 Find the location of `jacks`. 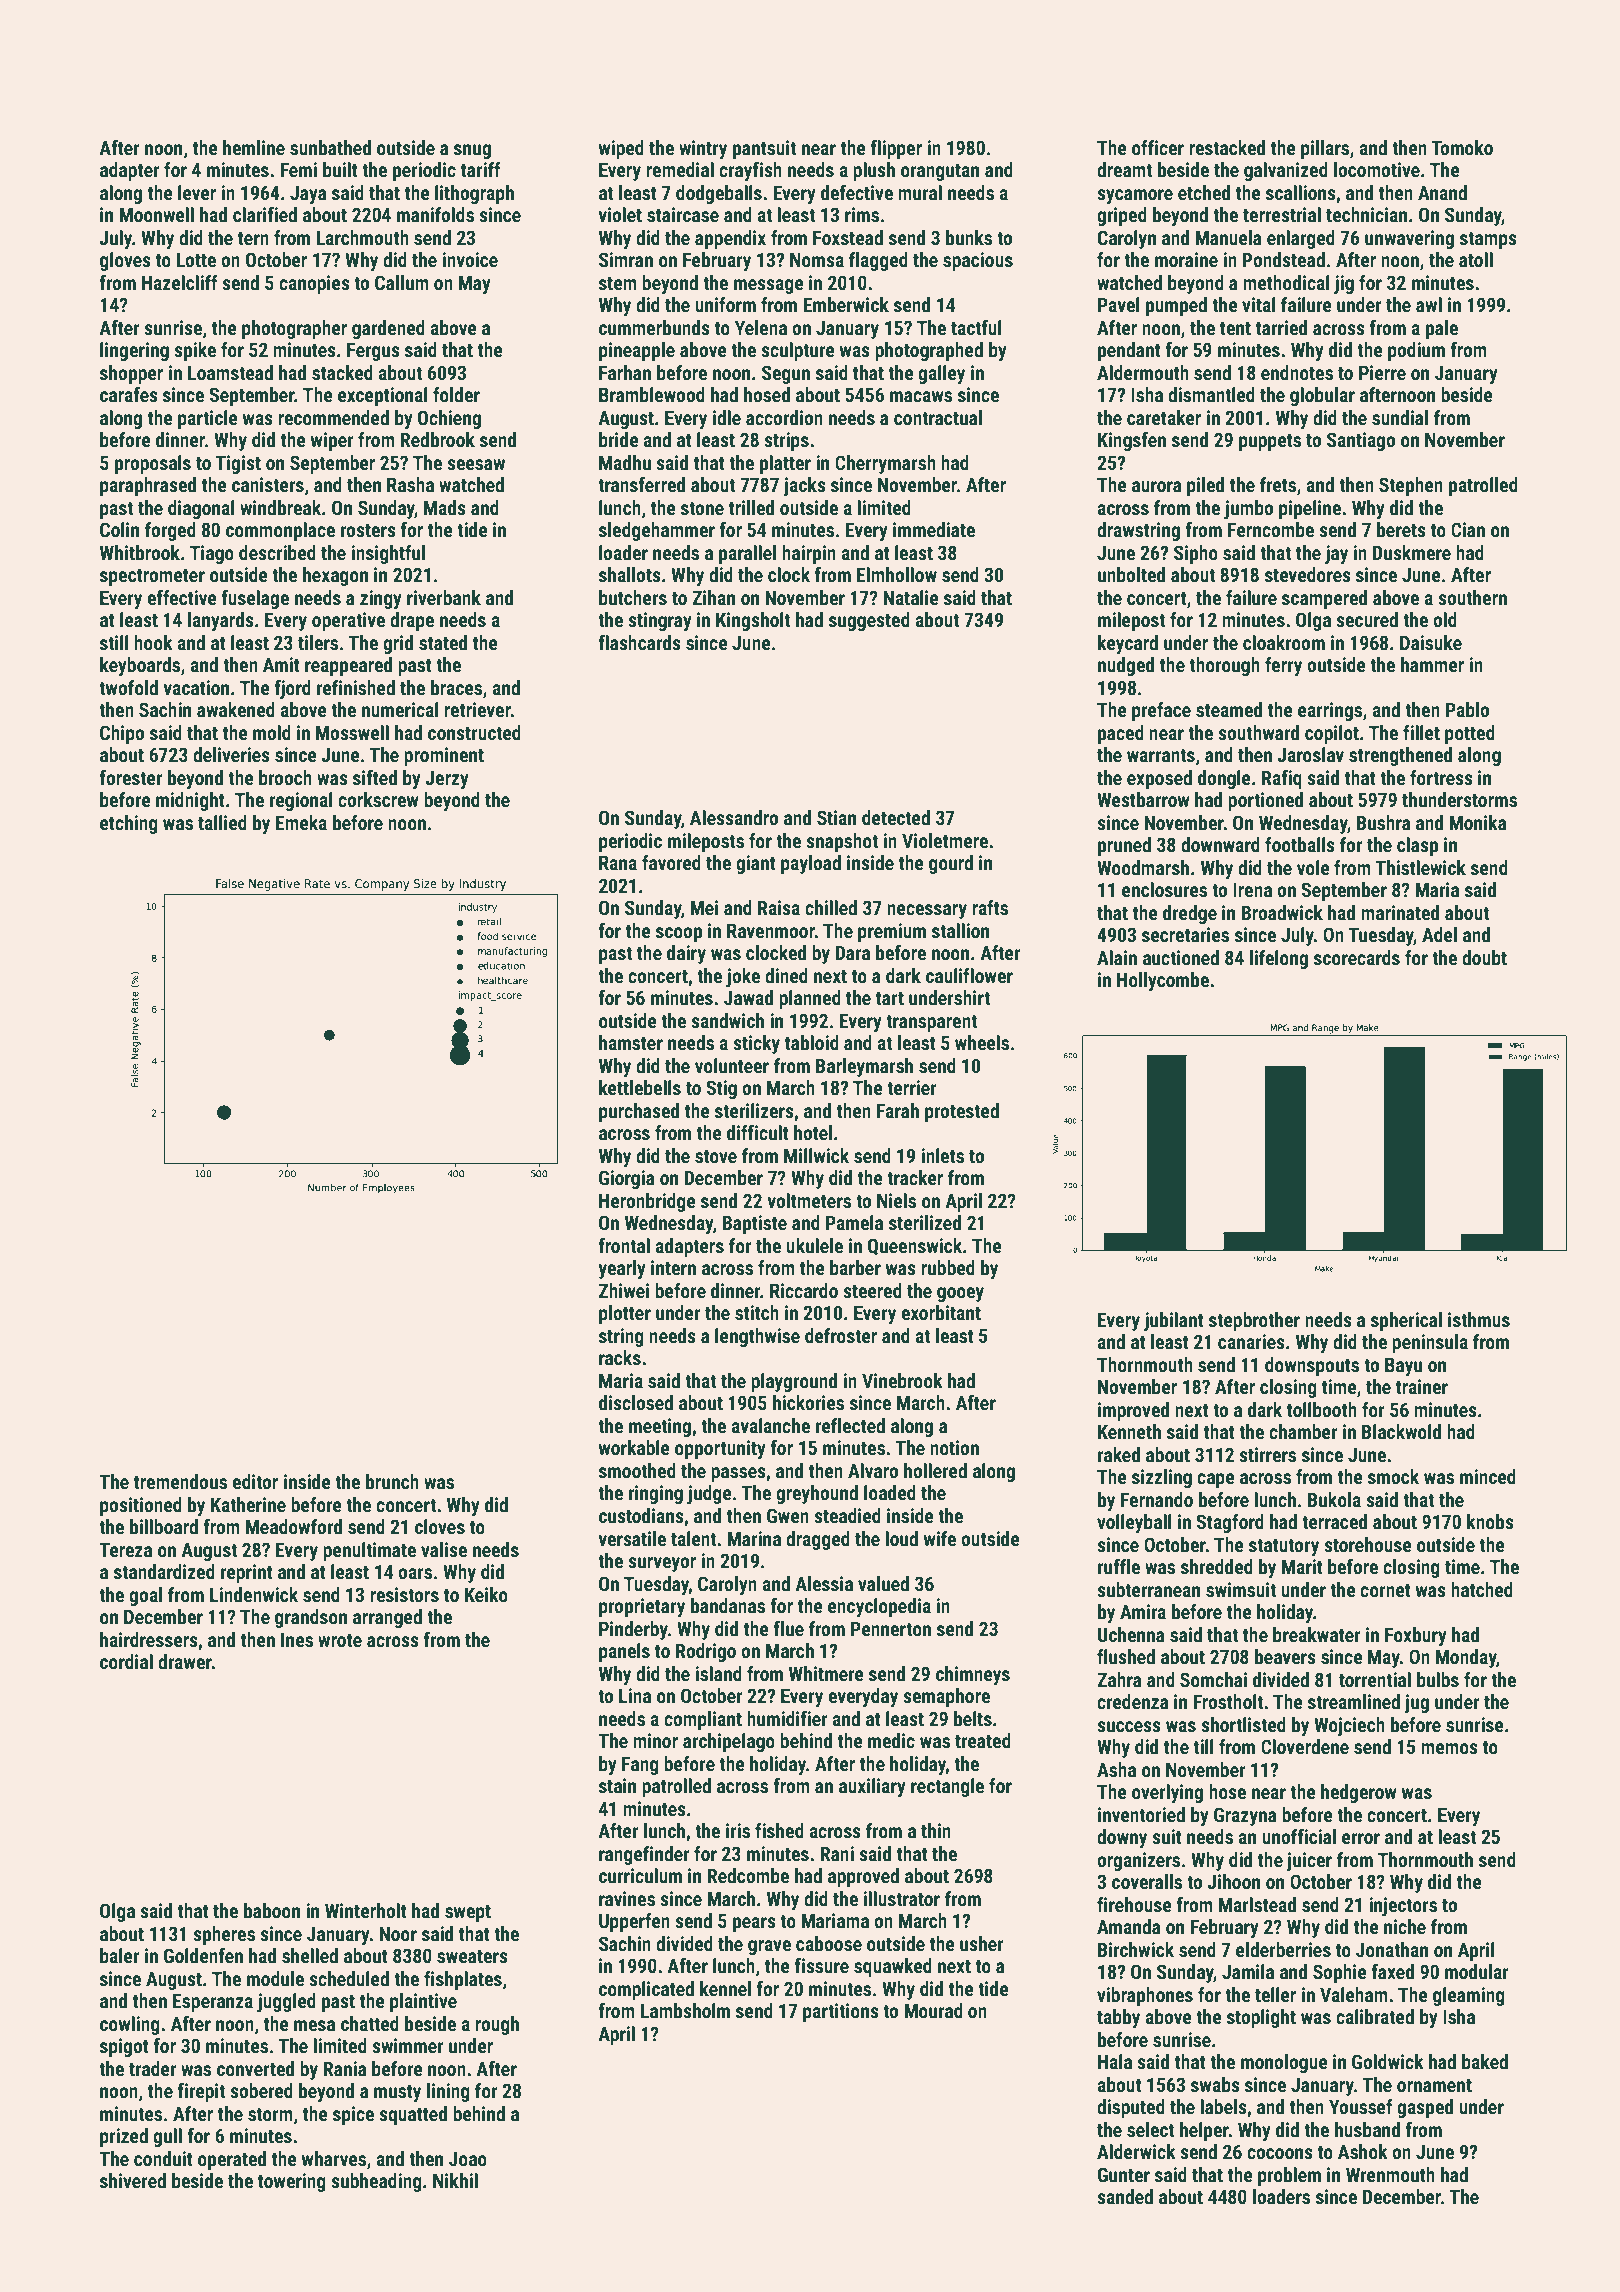

jacks is located at coordinates (804, 486).
